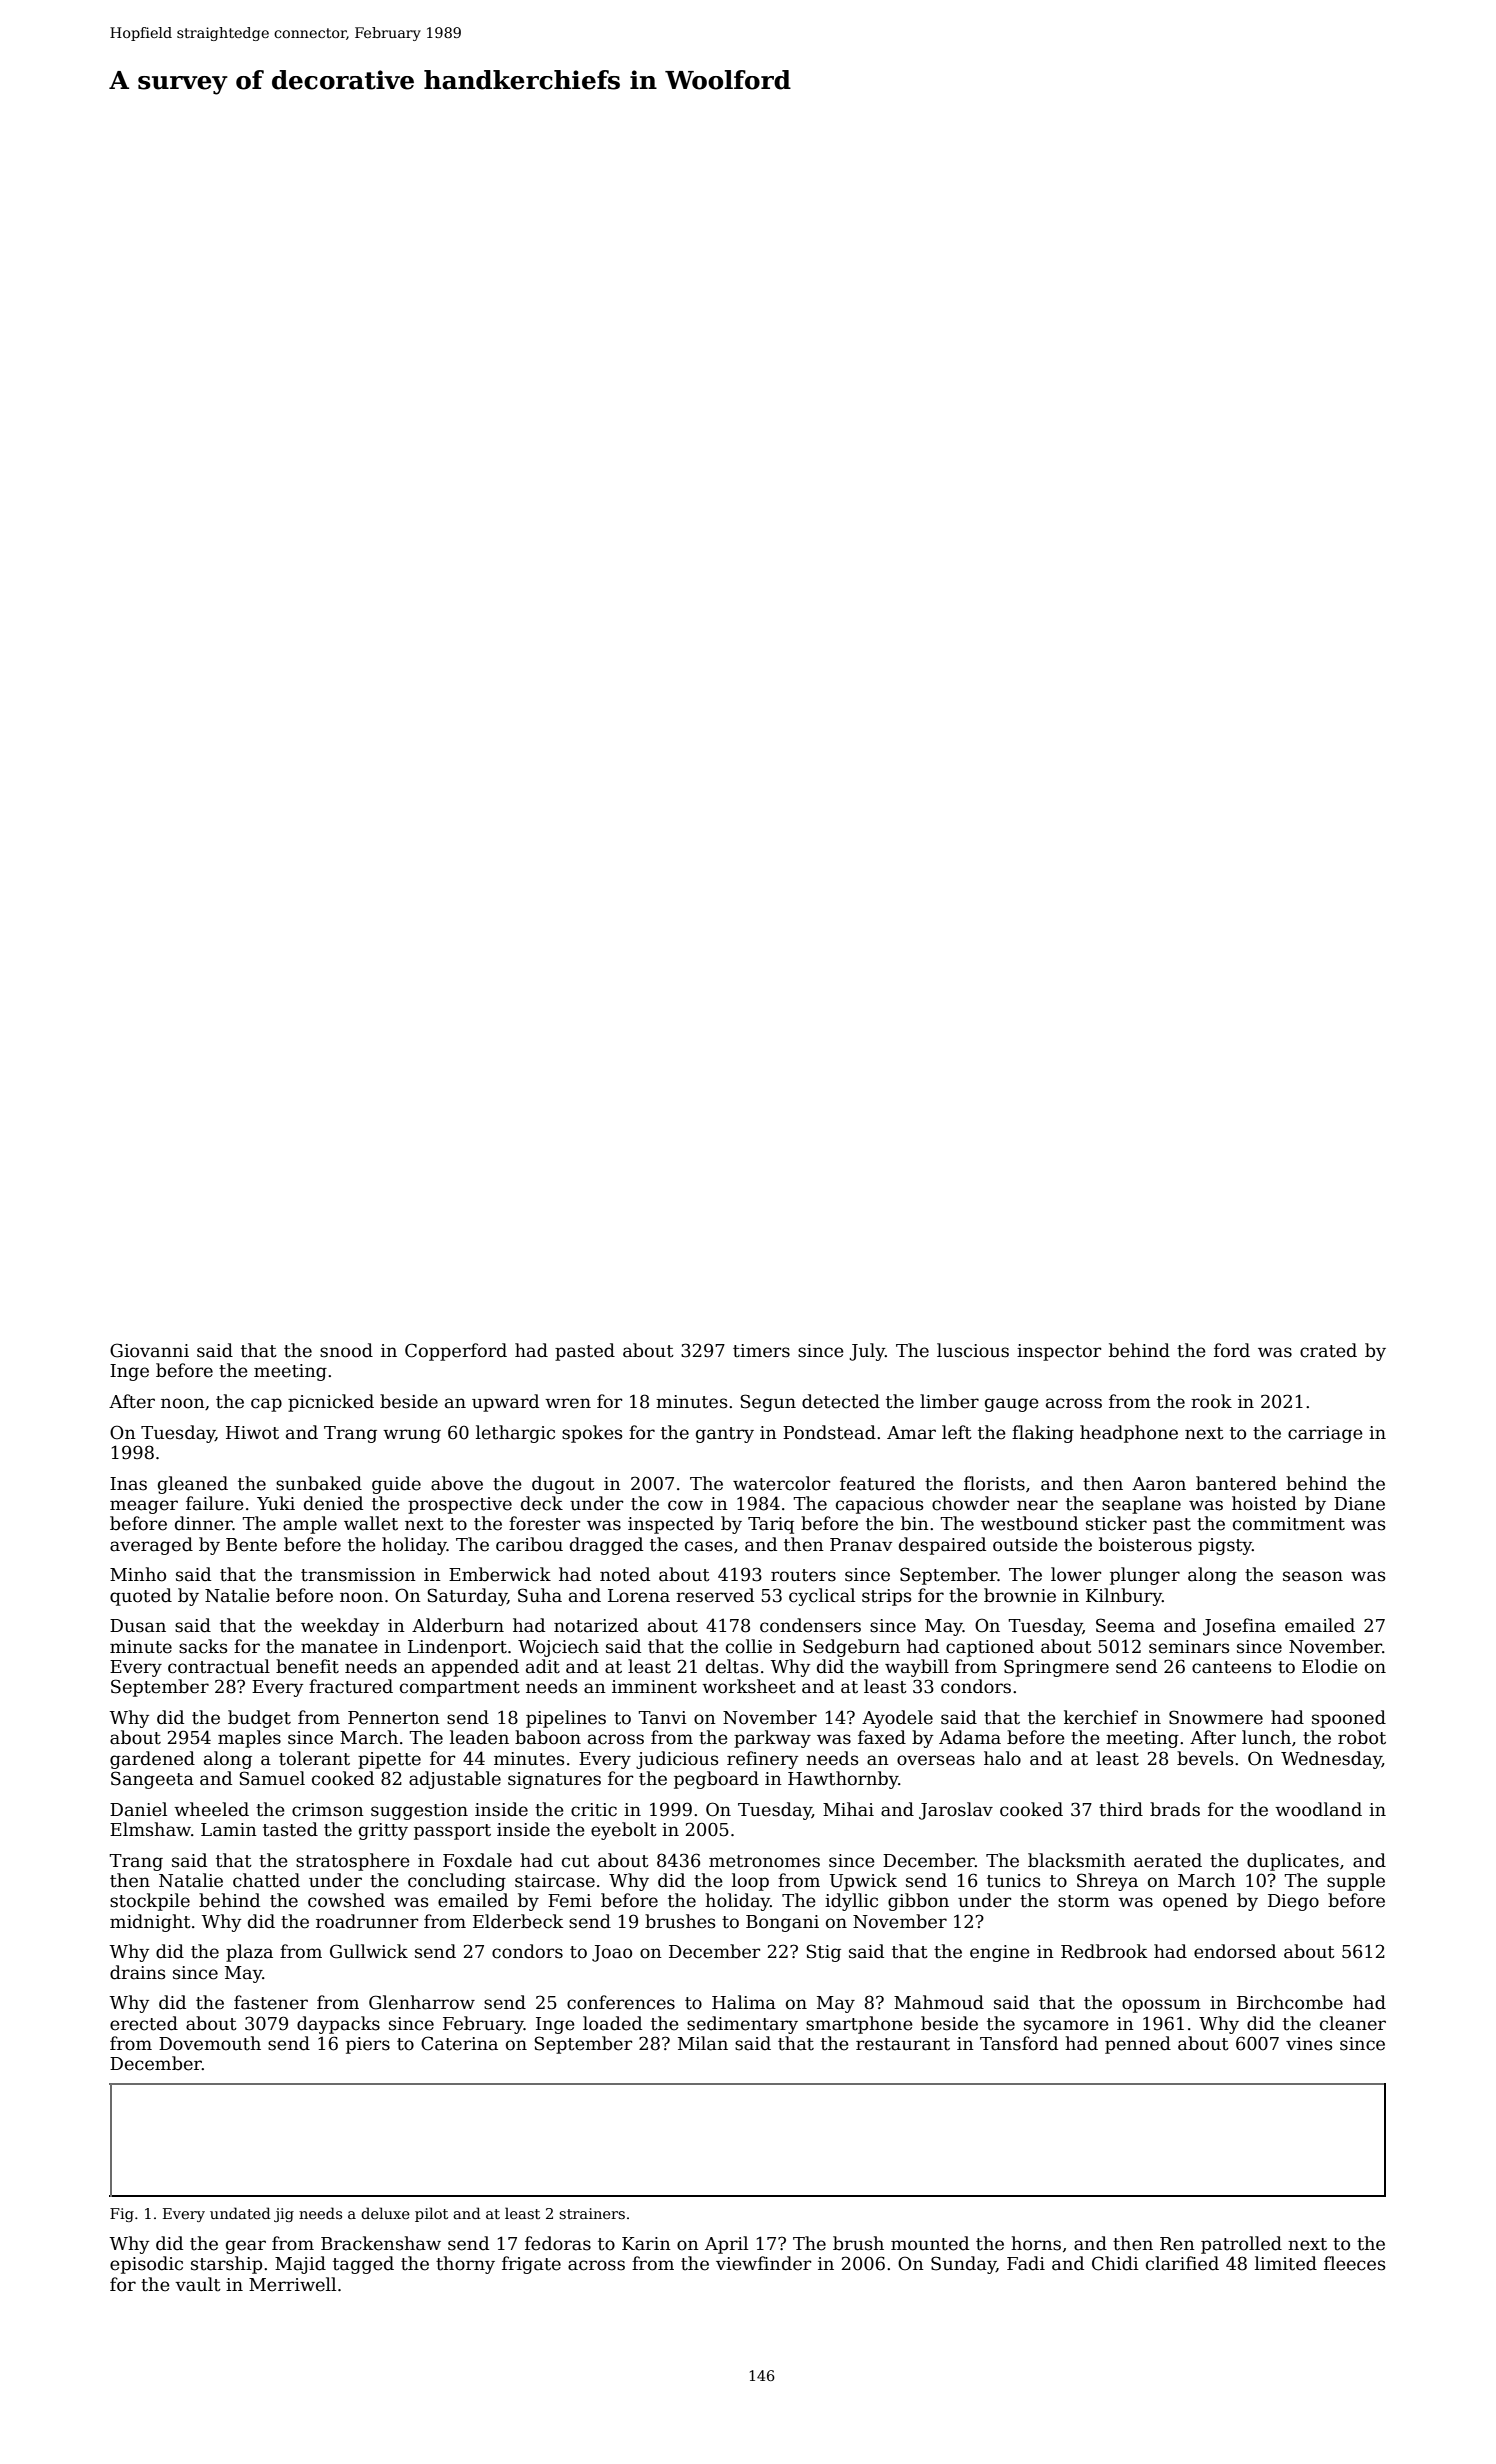 Image resolution: width=1496 pixels, height=2464 pixels. I want to click on westbound, so click(1029, 1523).
